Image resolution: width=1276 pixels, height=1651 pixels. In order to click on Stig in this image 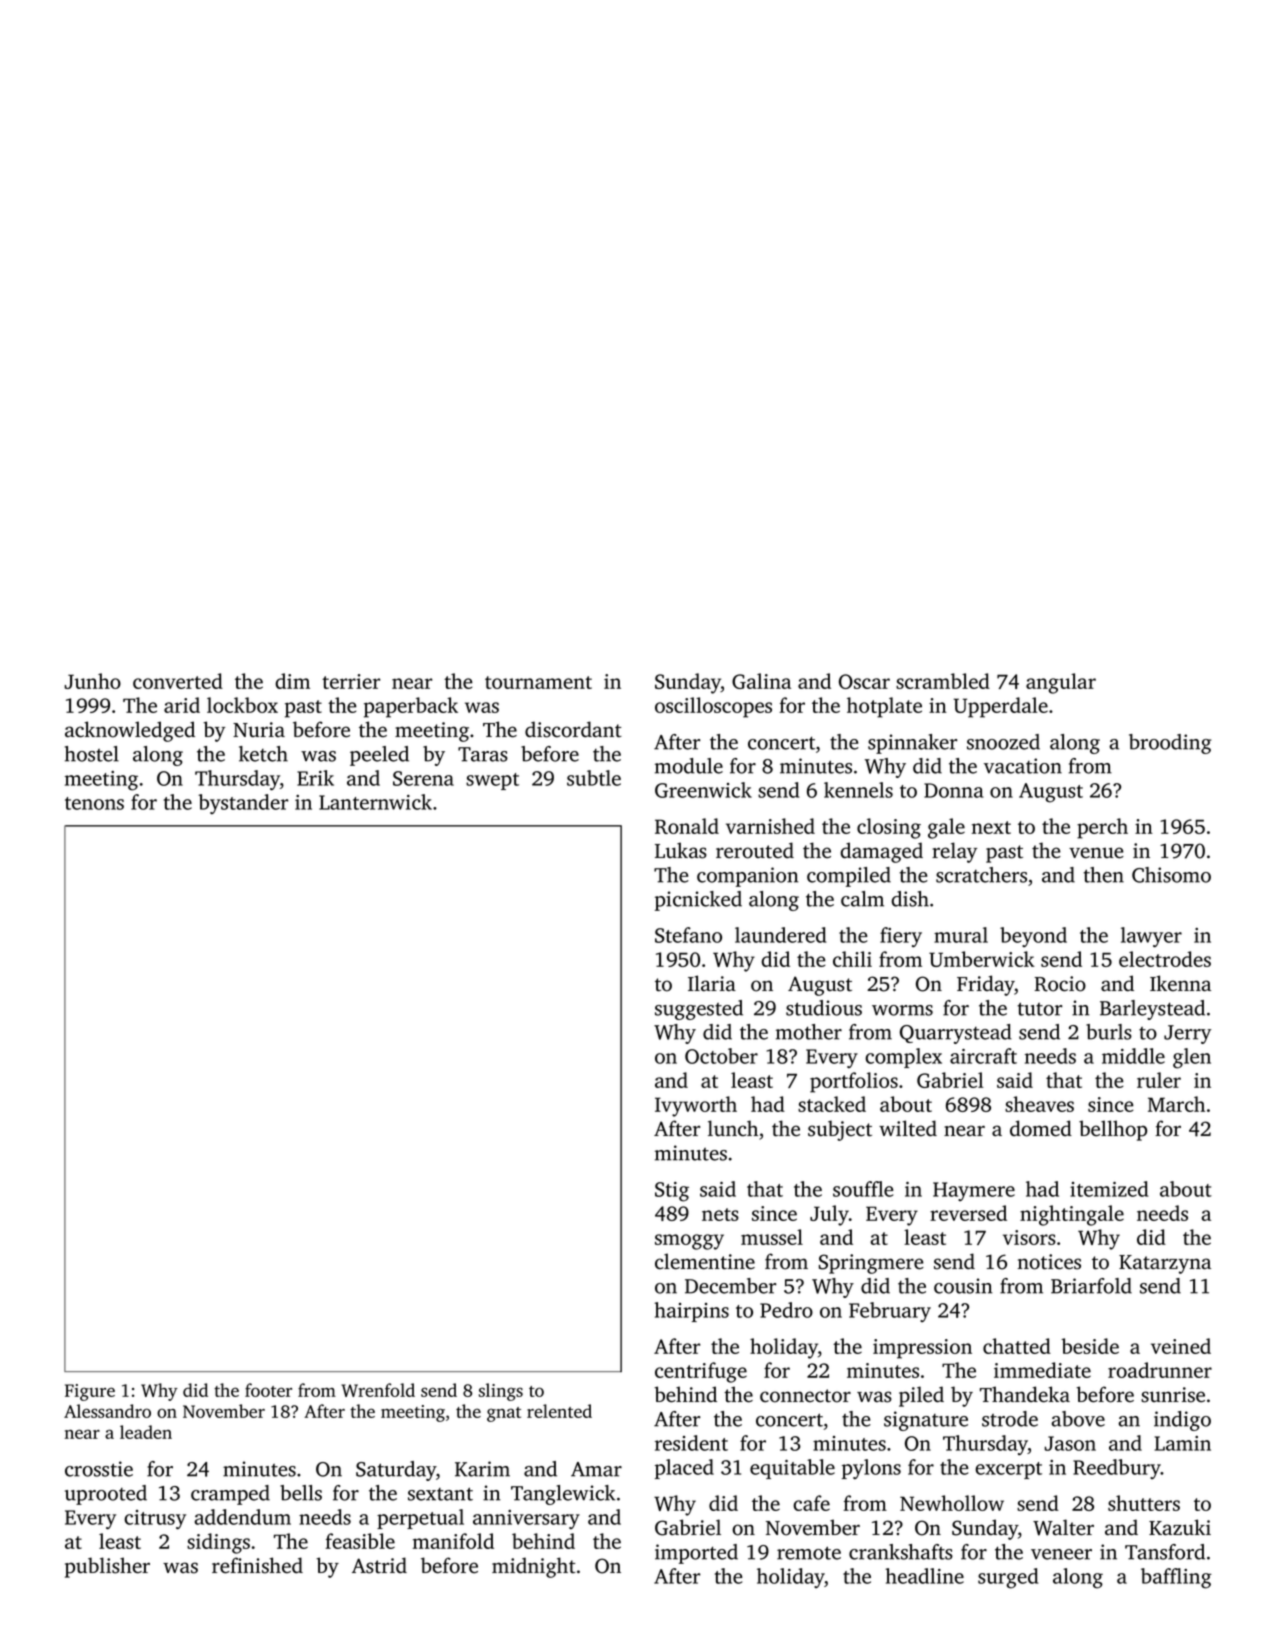, I will do `click(672, 1192)`.
